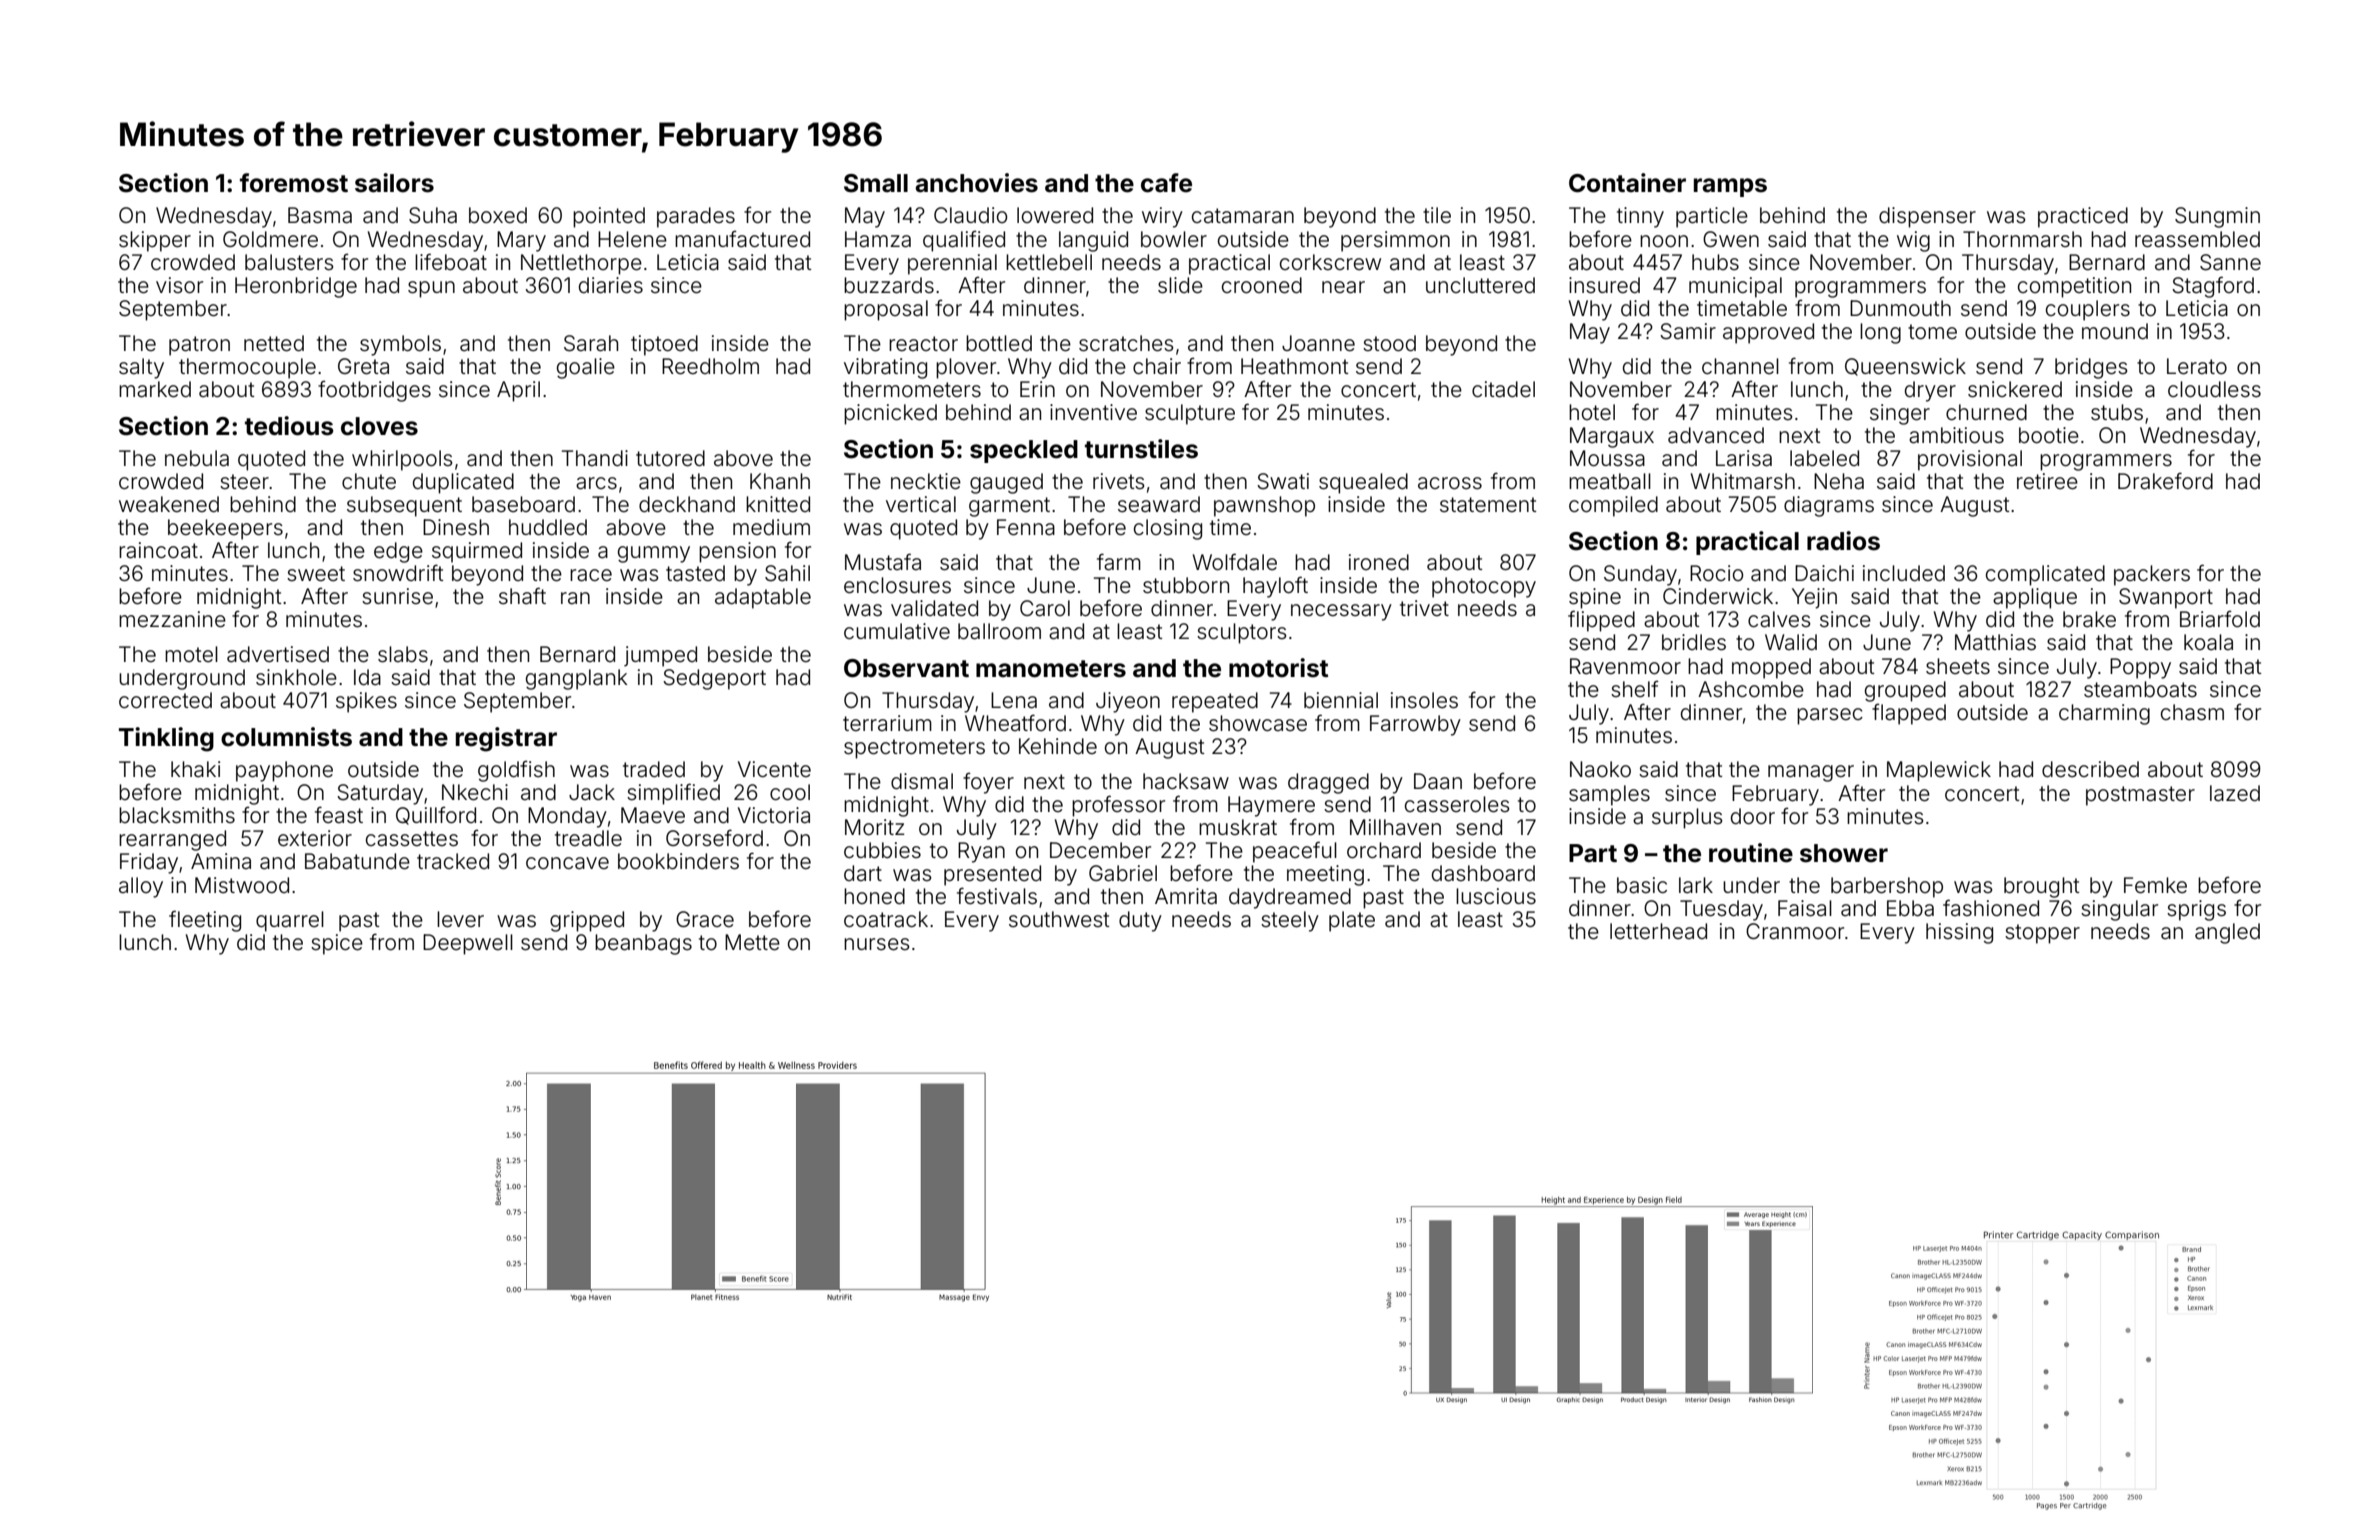 This image has height=1540, width=2380. Describe the element at coordinates (1824, 573) in the image. I see `Daichi` at that location.
